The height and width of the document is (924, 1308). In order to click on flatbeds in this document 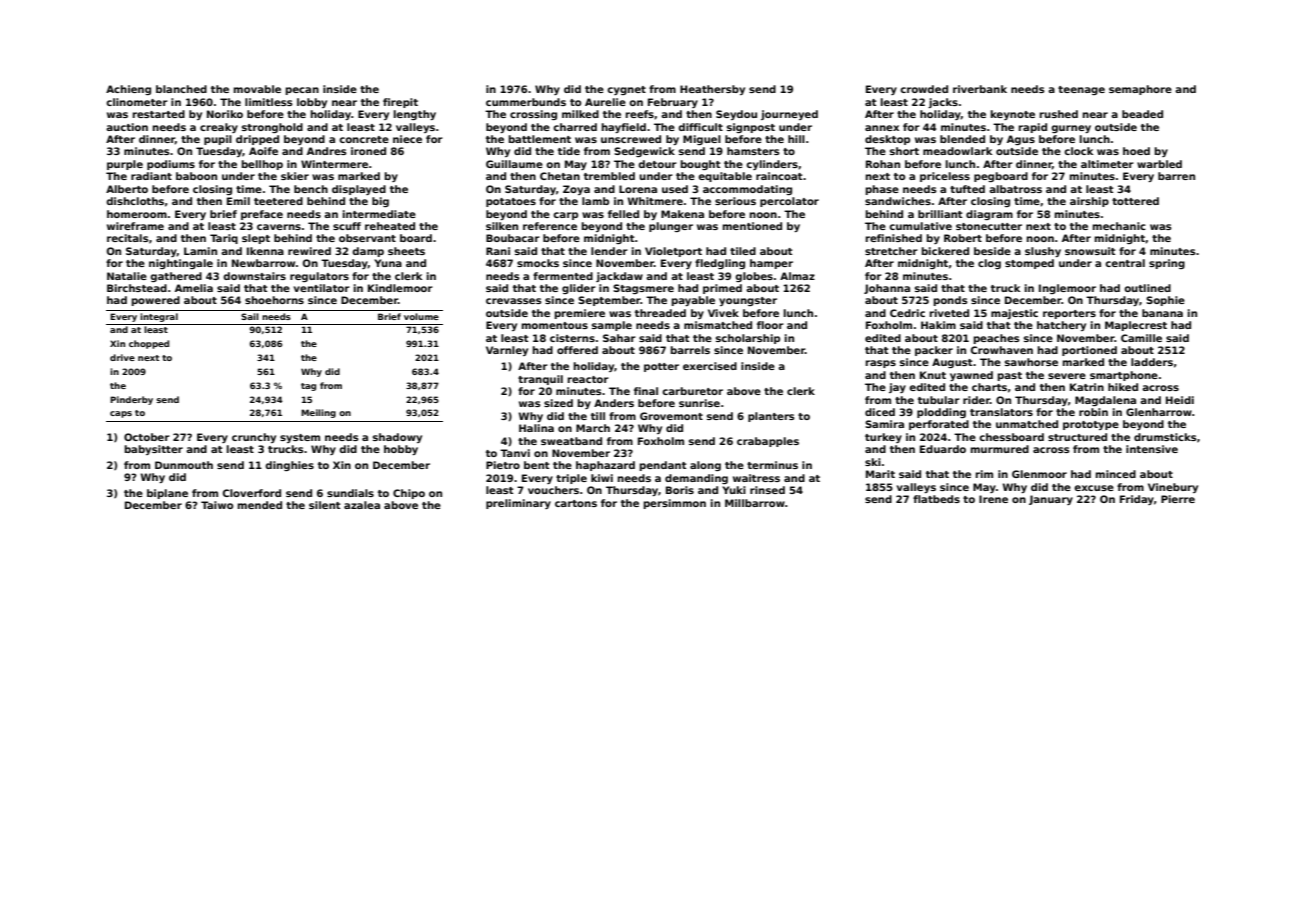, I will do `click(936, 499)`.
